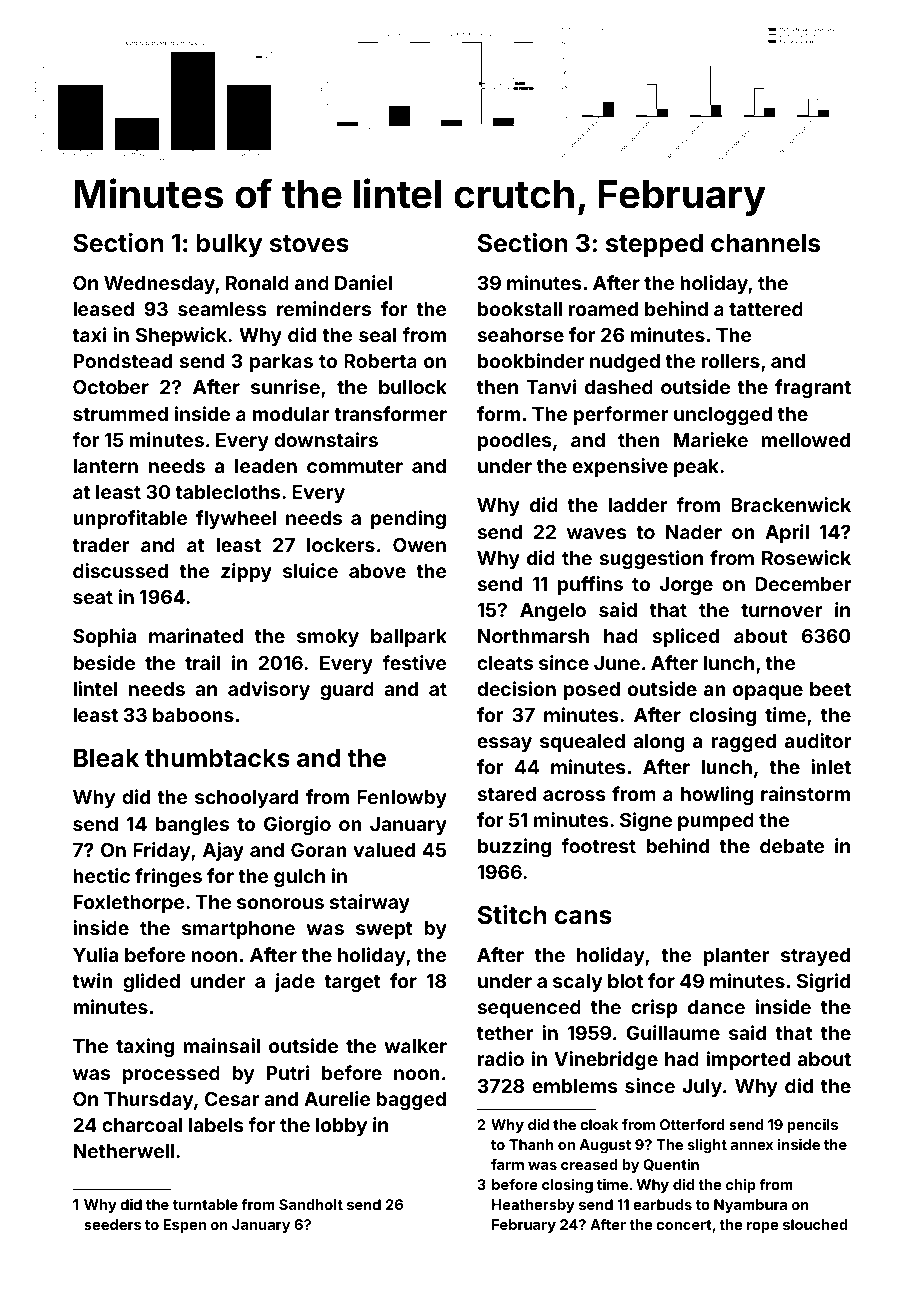  What do you see at coordinates (765, 243) in the document?
I see `channels` at bounding box center [765, 243].
